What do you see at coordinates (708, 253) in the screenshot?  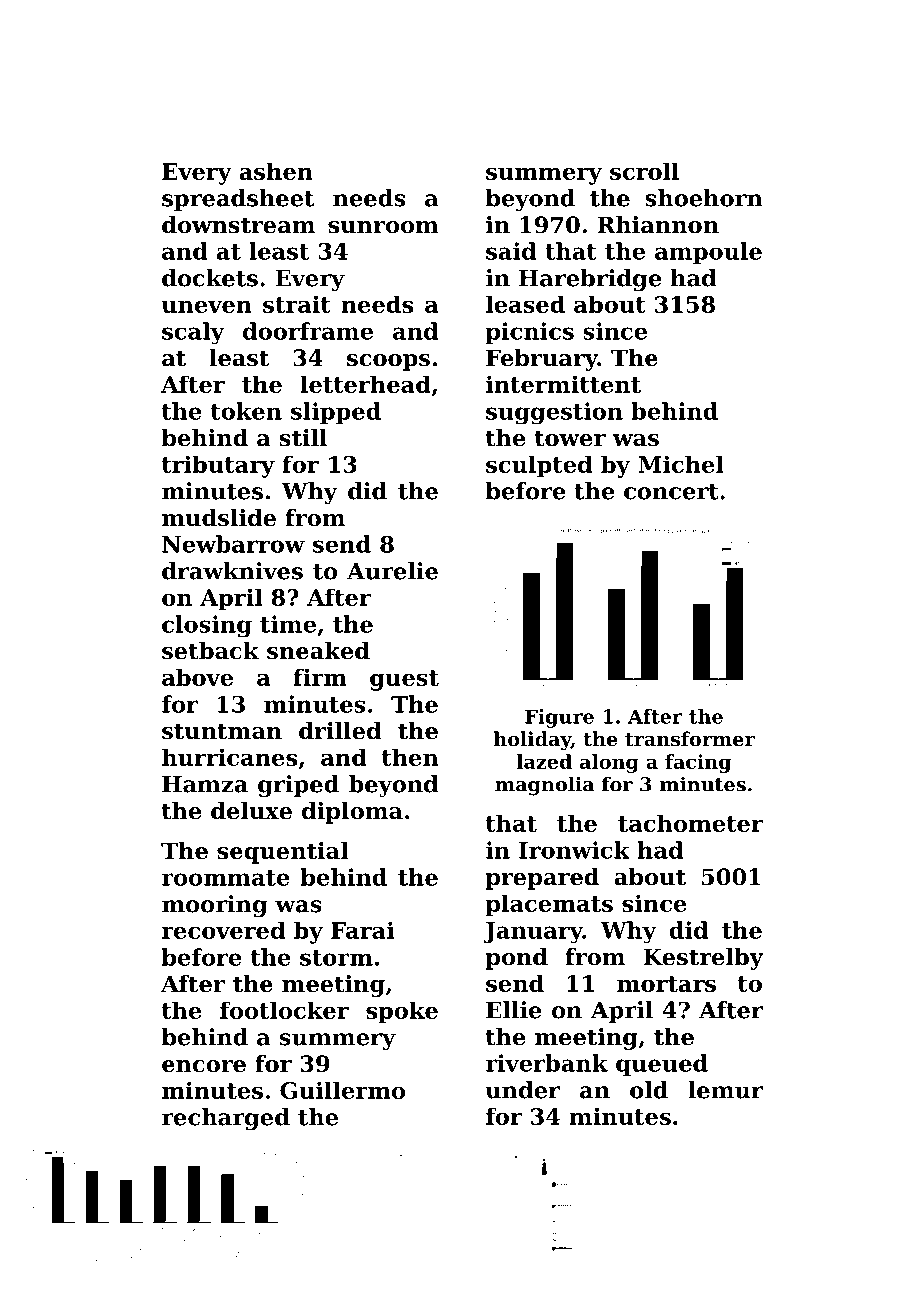 I see `ampoule` at bounding box center [708, 253].
